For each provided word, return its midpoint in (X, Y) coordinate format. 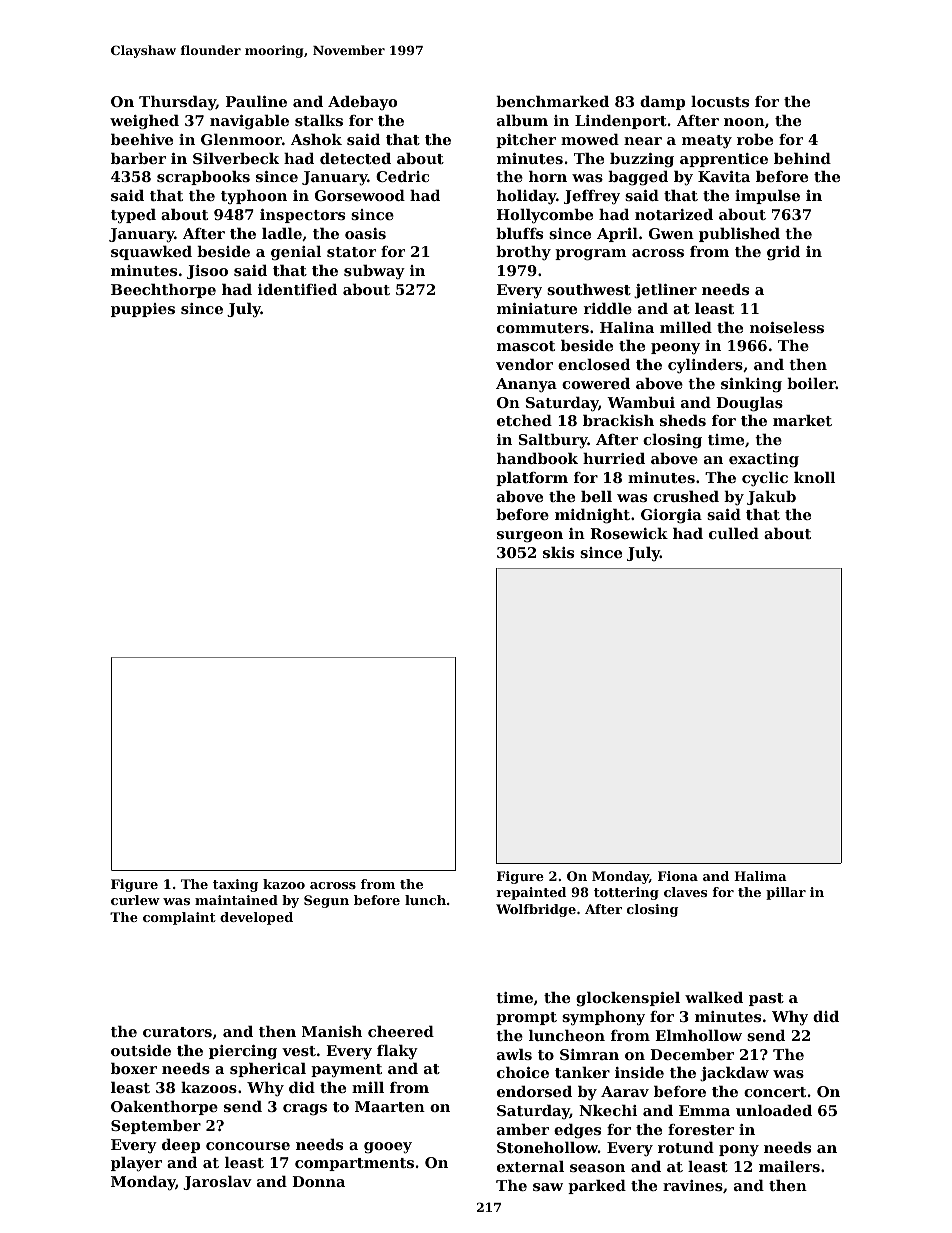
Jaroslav (217, 1183)
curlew (135, 900)
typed (133, 216)
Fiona (678, 876)
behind (802, 158)
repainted (531, 893)
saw (548, 1187)
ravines (693, 1185)
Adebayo (362, 103)
